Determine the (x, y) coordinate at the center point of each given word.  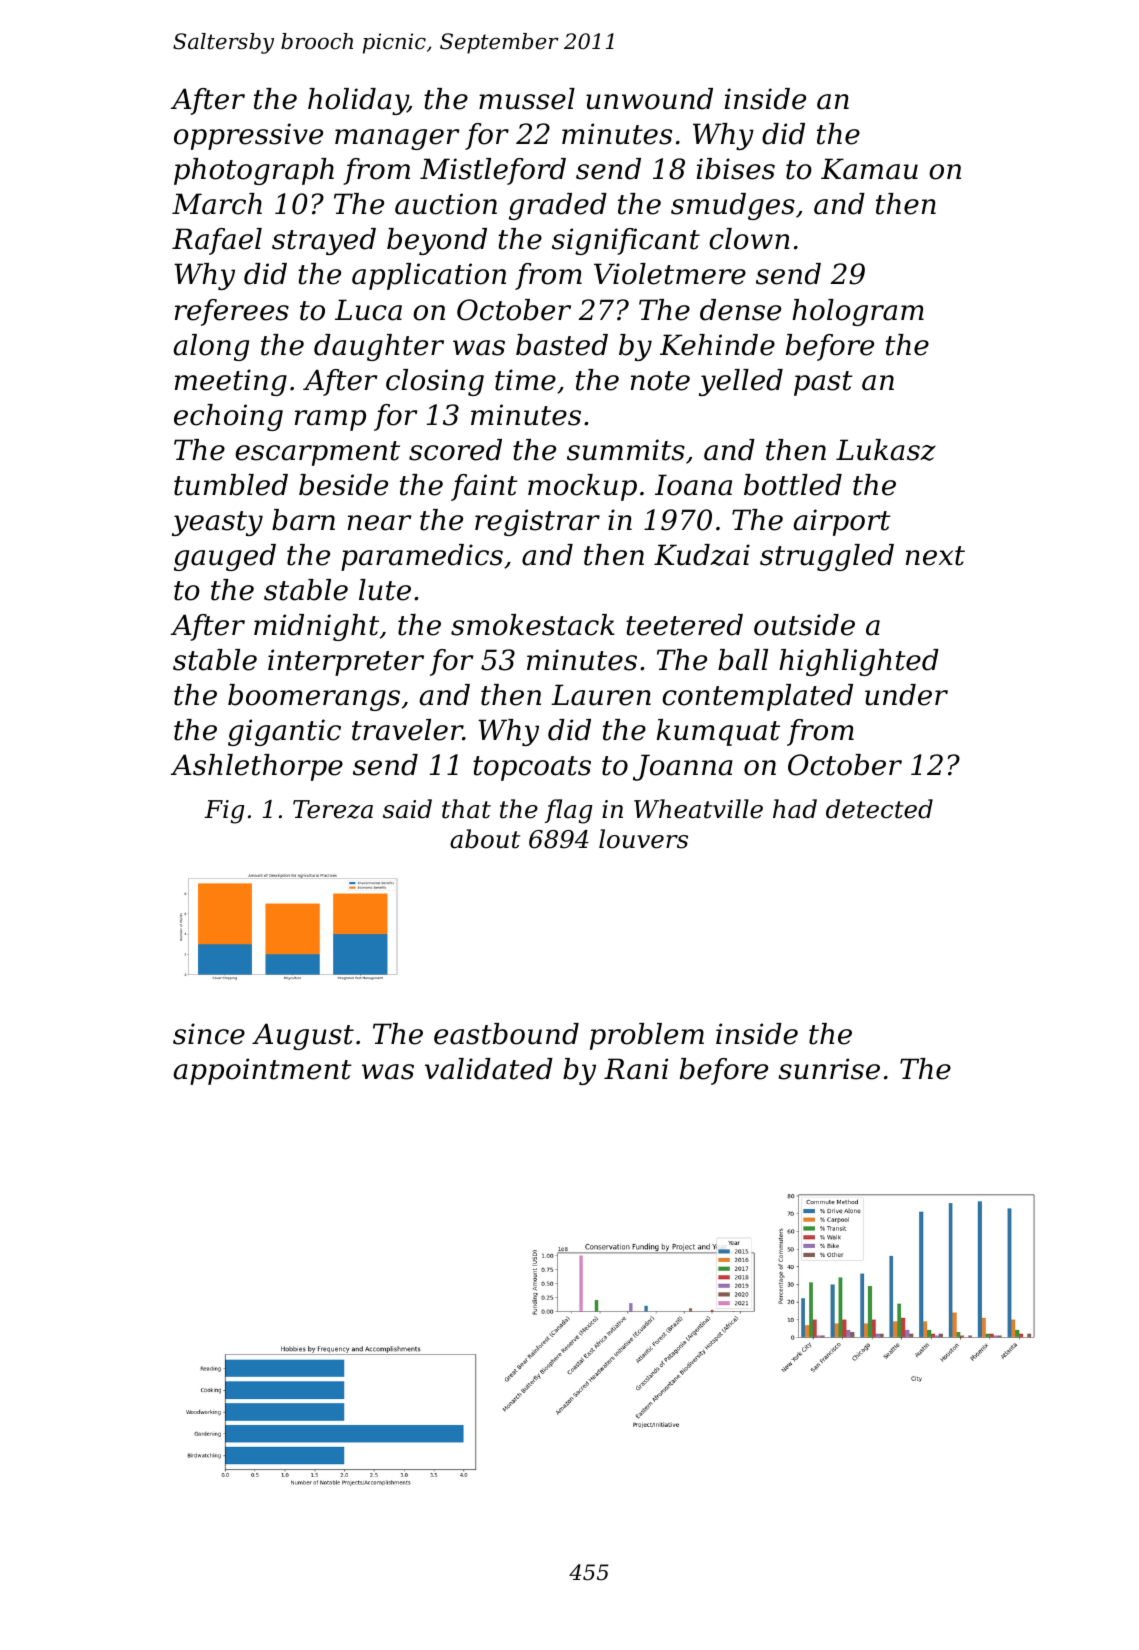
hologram (858, 312)
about (485, 839)
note (660, 381)
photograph (254, 171)
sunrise (829, 1069)
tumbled (231, 485)
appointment (262, 1071)
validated (489, 1069)
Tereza (333, 809)
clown (749, 239)
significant (626, 241)
